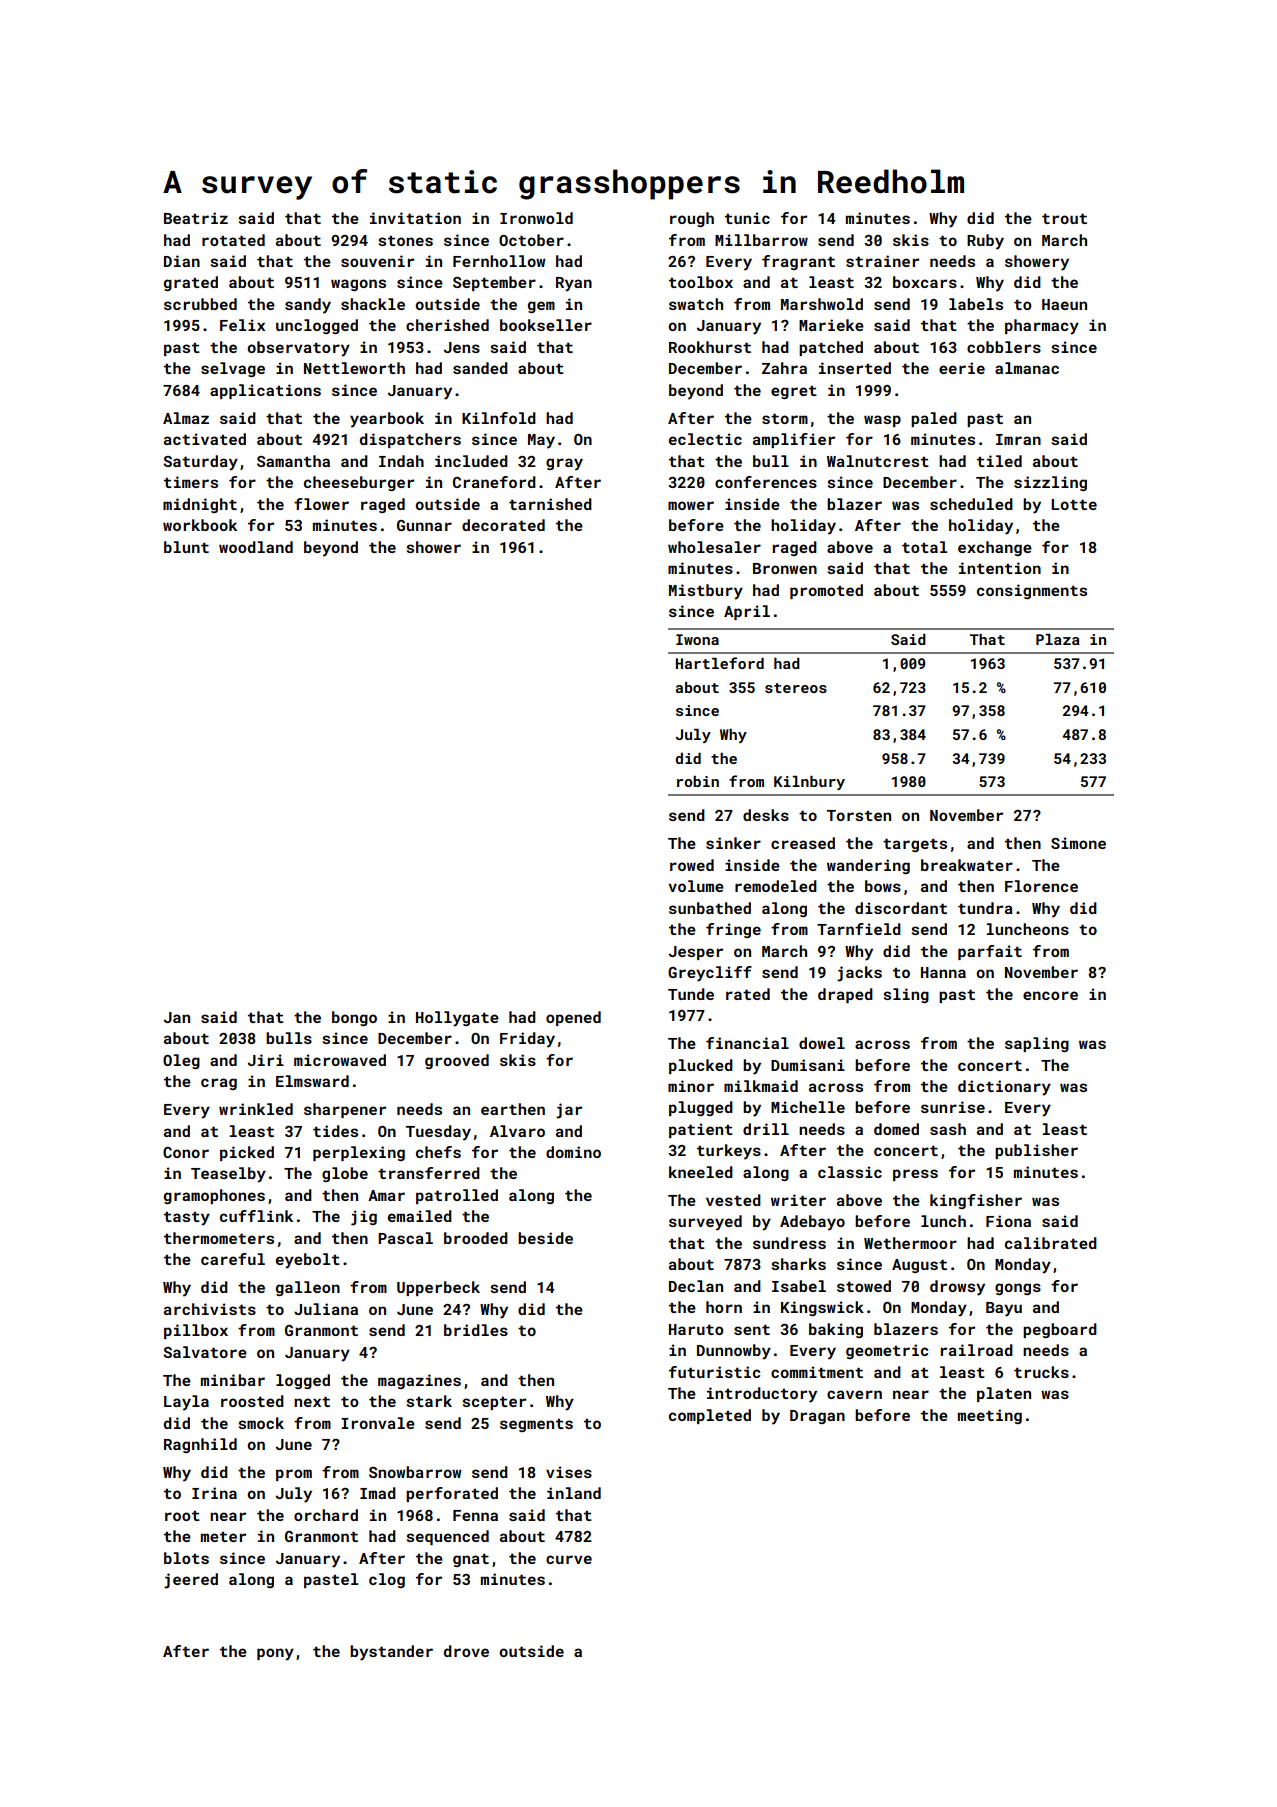 This screenshot has width=1277, height=1807. What do you see at coordinates (536, 218) in the screenshot?
I see `Ironwold` at bounding box center [536, 218].
